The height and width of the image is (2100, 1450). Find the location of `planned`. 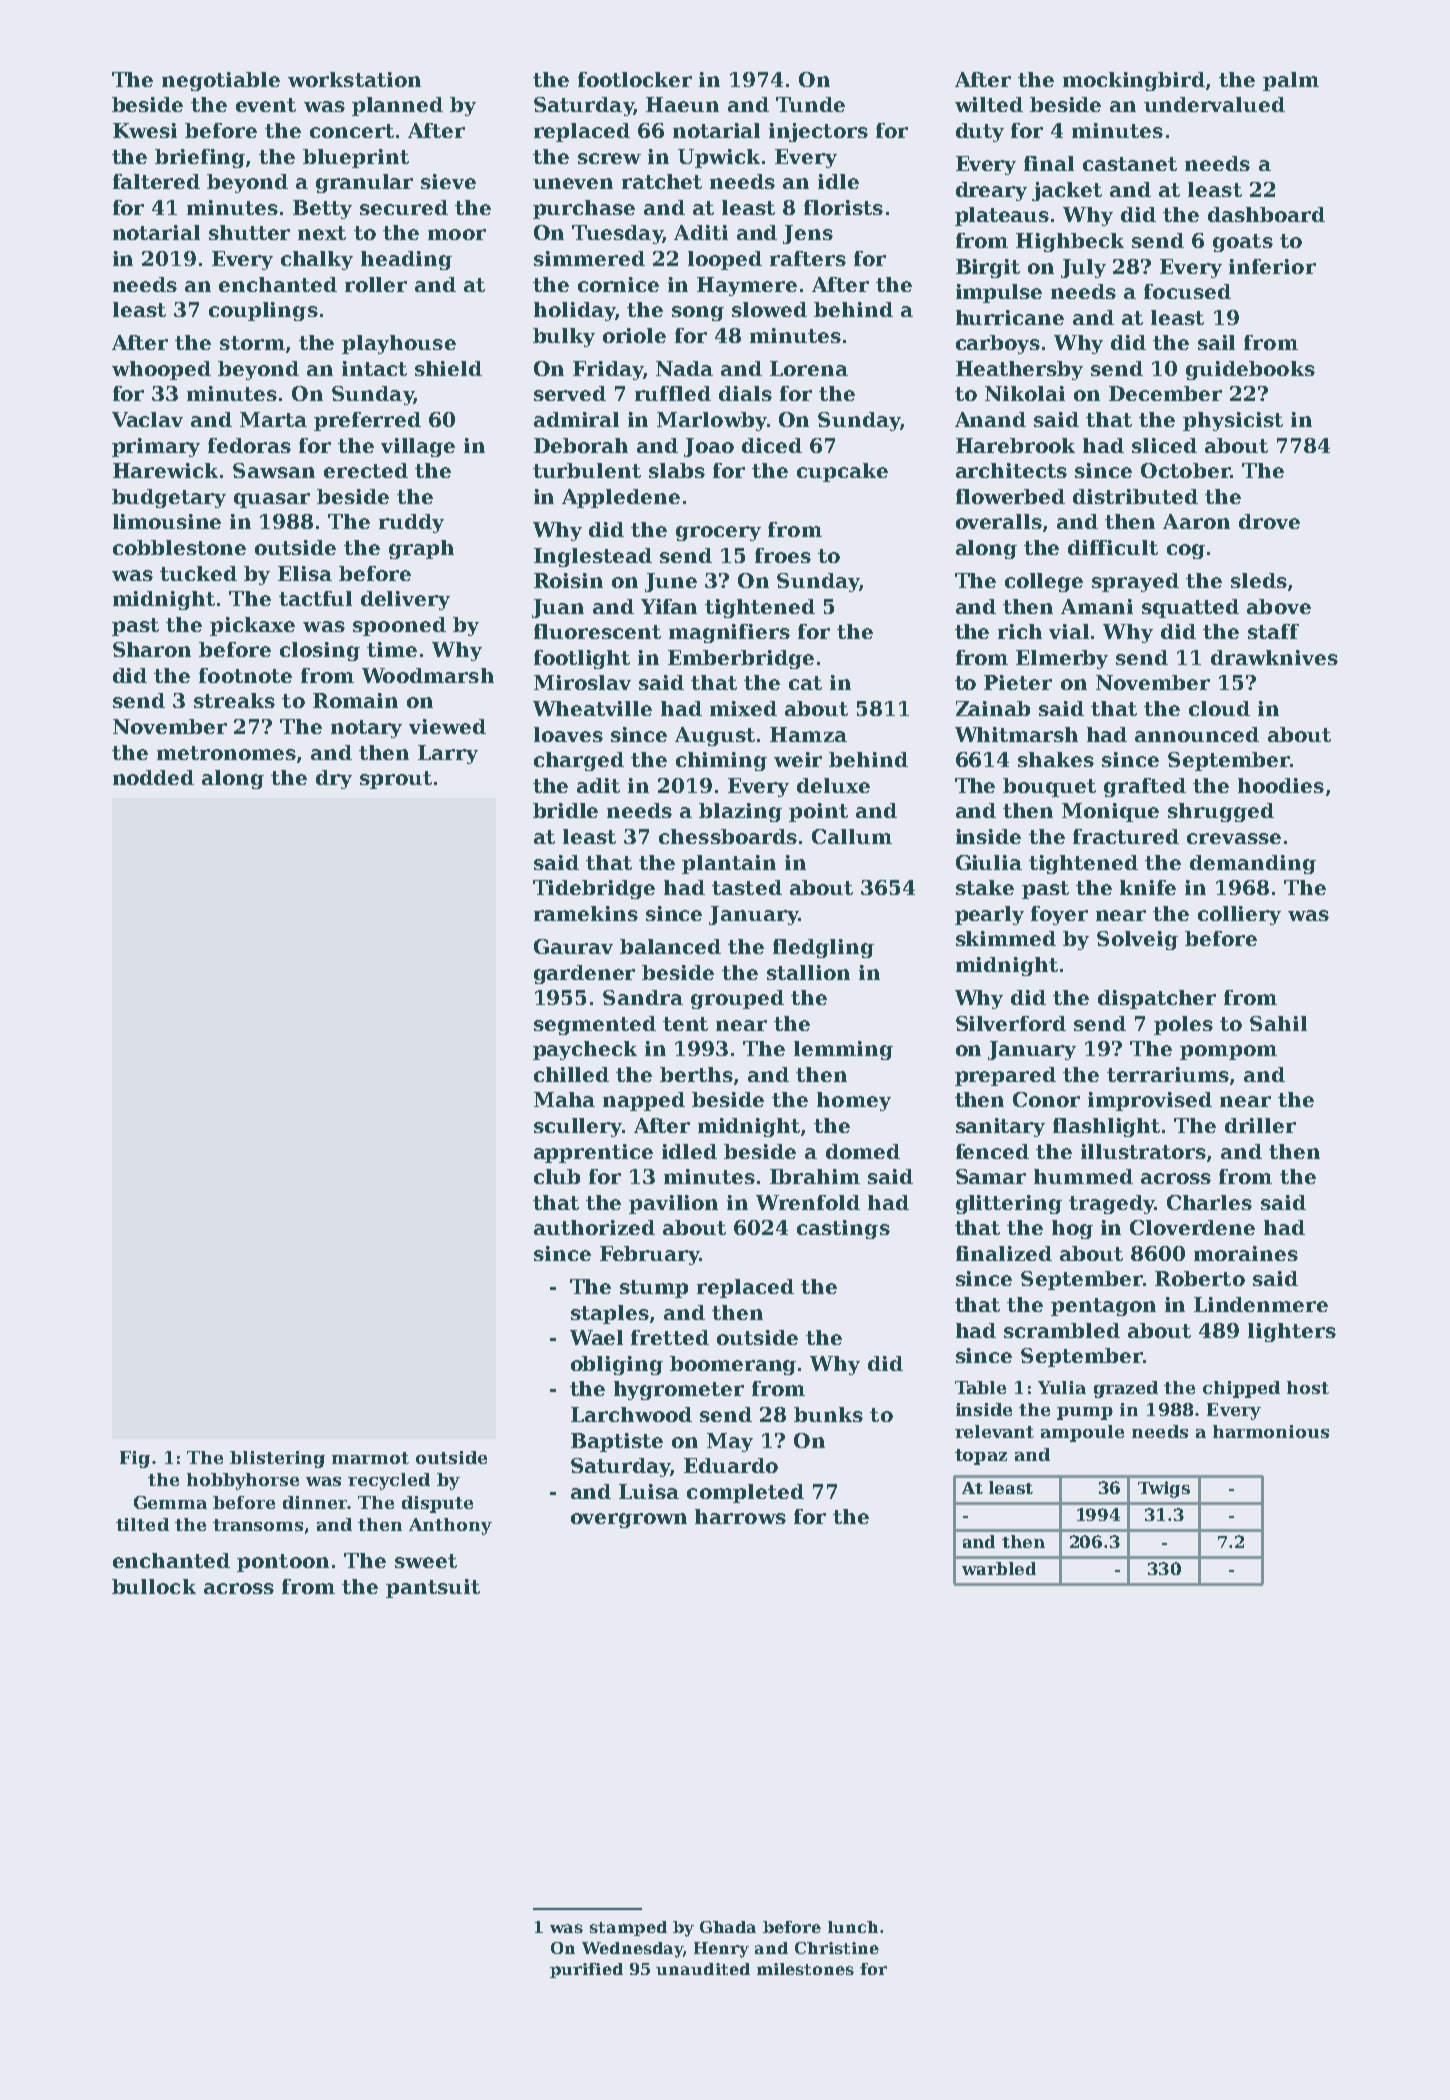

planned is located at coordinates (397, 106).
